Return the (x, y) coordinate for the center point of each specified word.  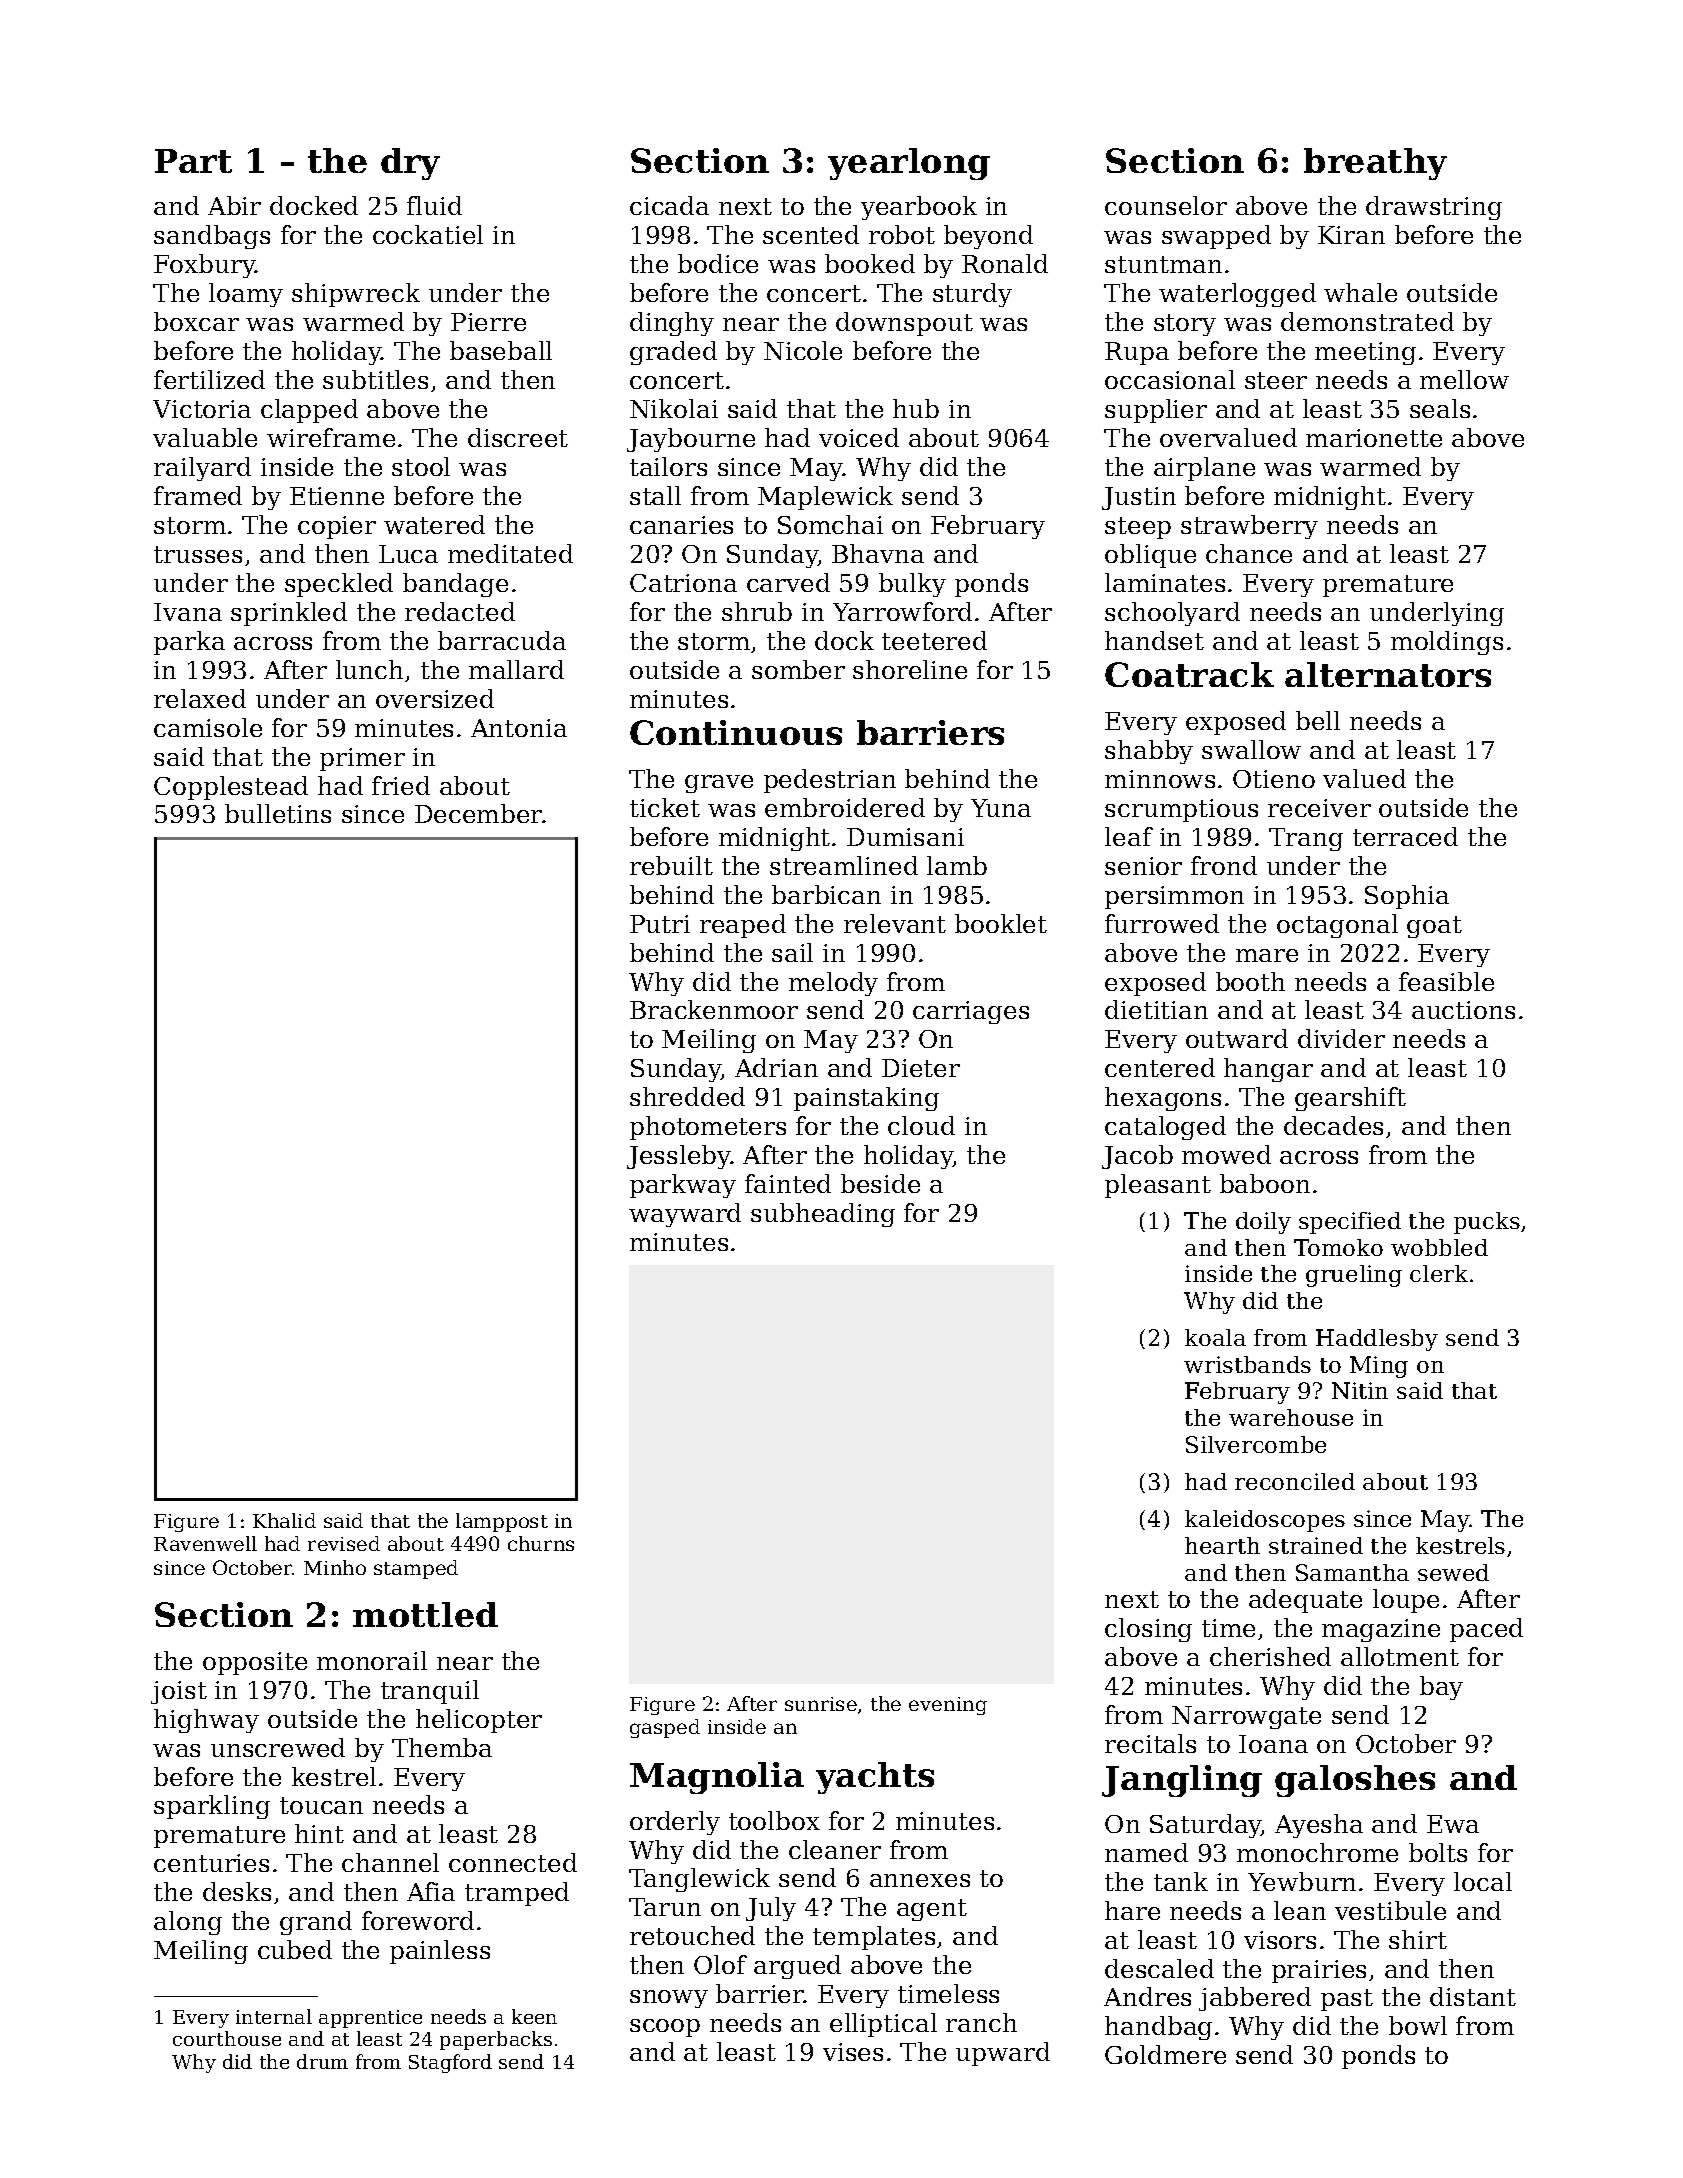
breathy (1375, 164)
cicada (669, 205)
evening (948, 1706)
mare (1267, 955)
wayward (685, 1215)
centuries (211, 1863)
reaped (743, 926)
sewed (1453, 1572)
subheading (823, 1215)
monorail (372, 1660)
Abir (234, 205)
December (479, 813)
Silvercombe (1256, 1444)
